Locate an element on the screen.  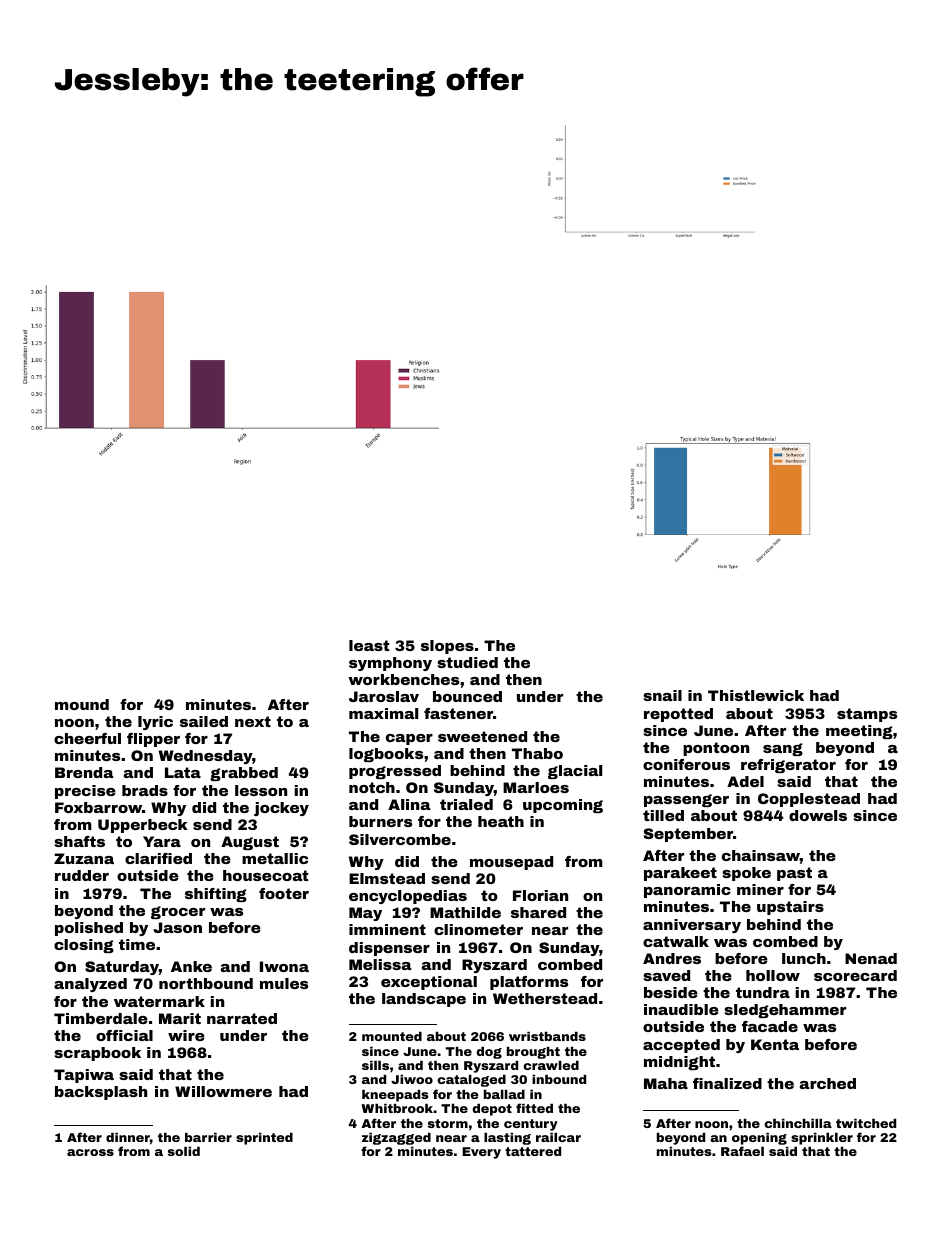
landscape is located at coordinates (424, 1000).
